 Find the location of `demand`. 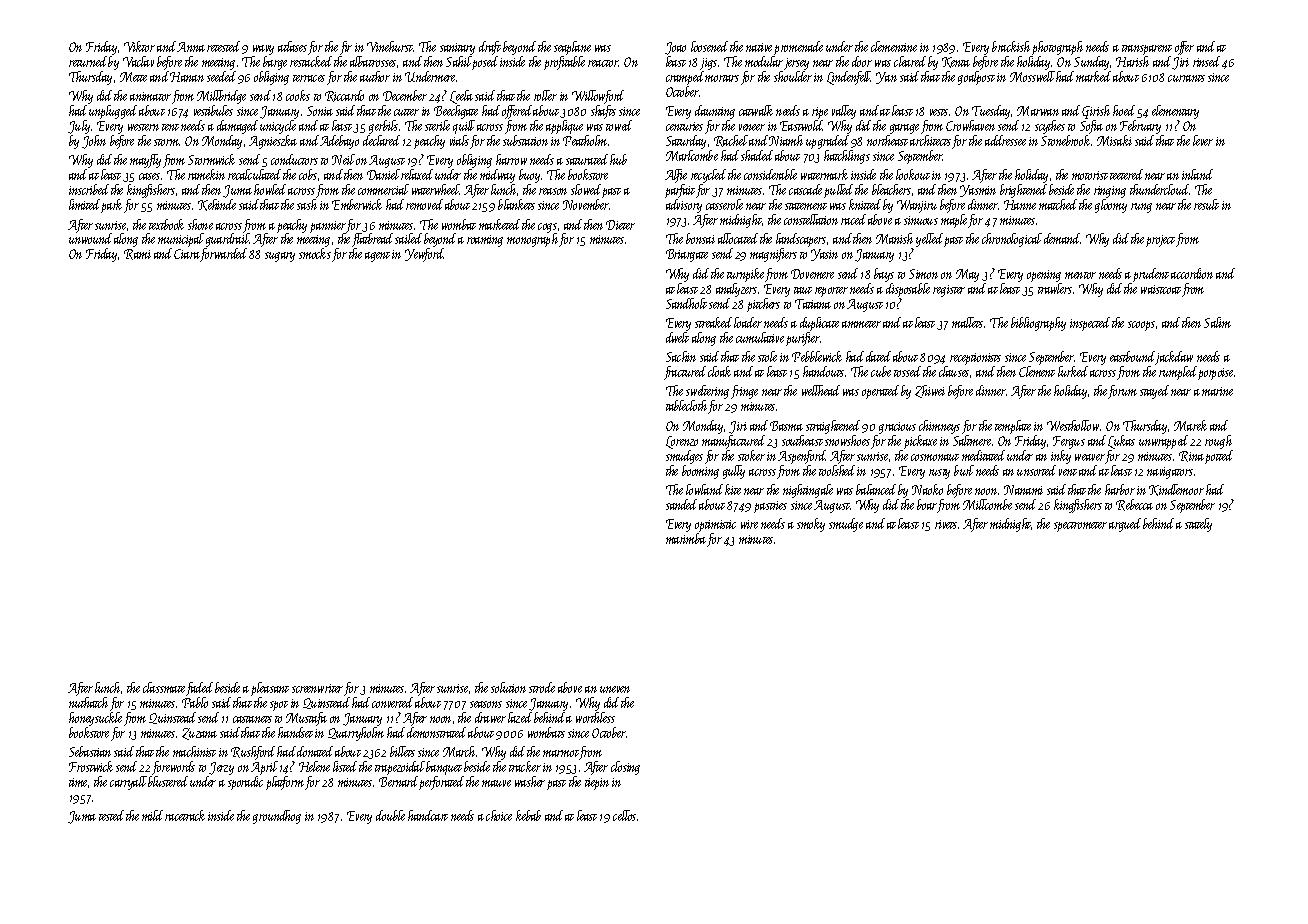

demand is located at coordinates (1062, 238).
